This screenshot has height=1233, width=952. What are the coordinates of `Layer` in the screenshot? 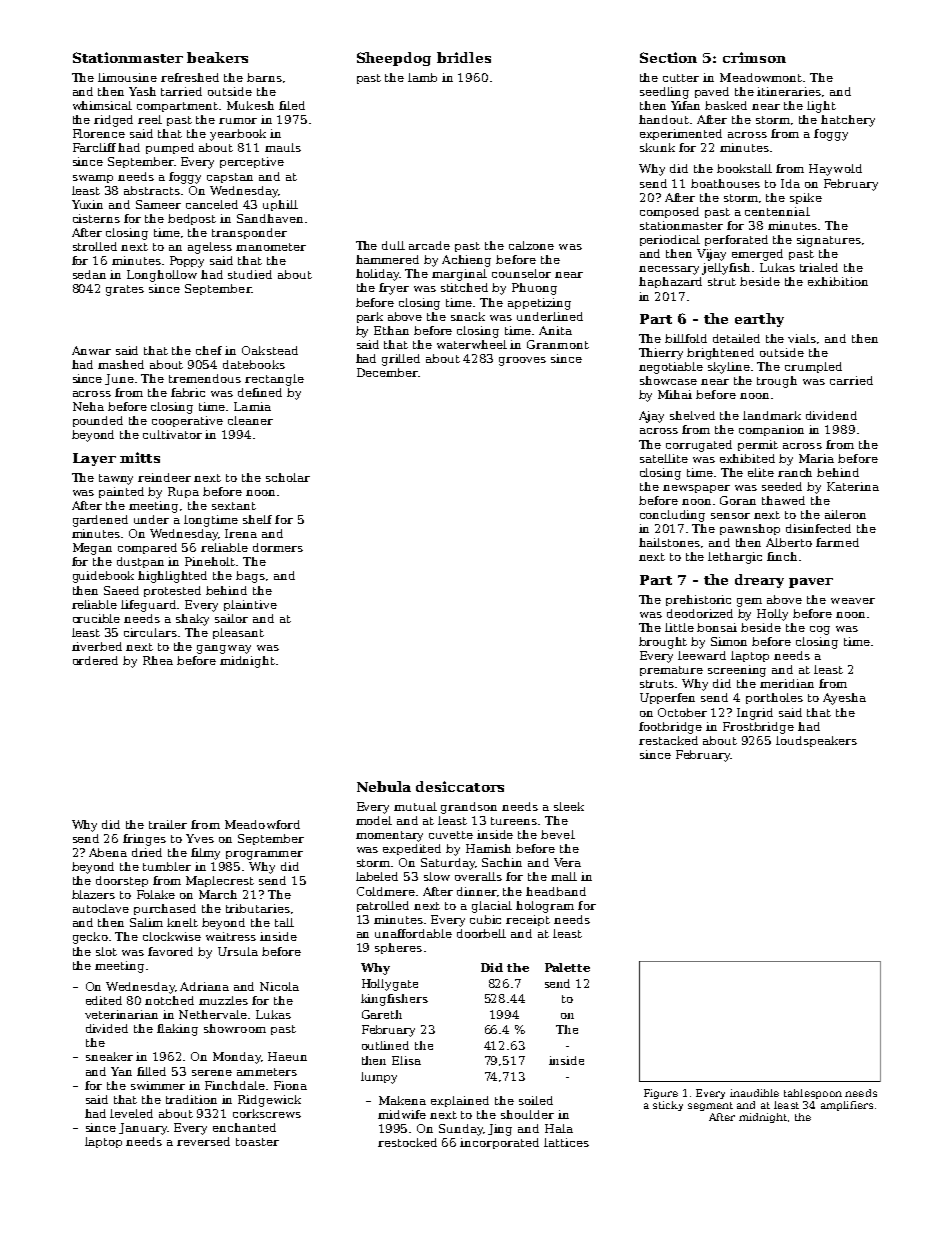 It's located at (94, 459).
